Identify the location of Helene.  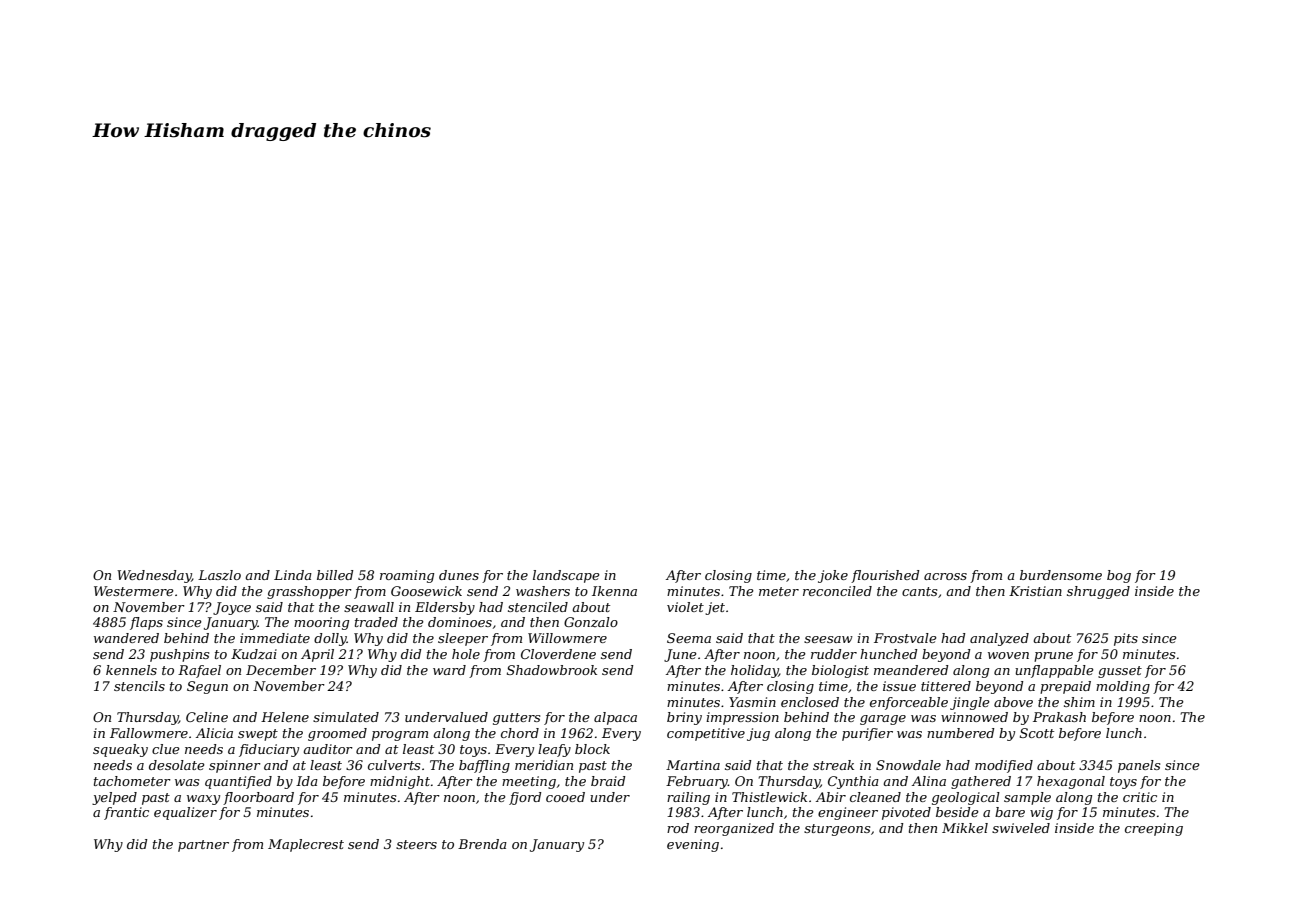
(285, 717).
